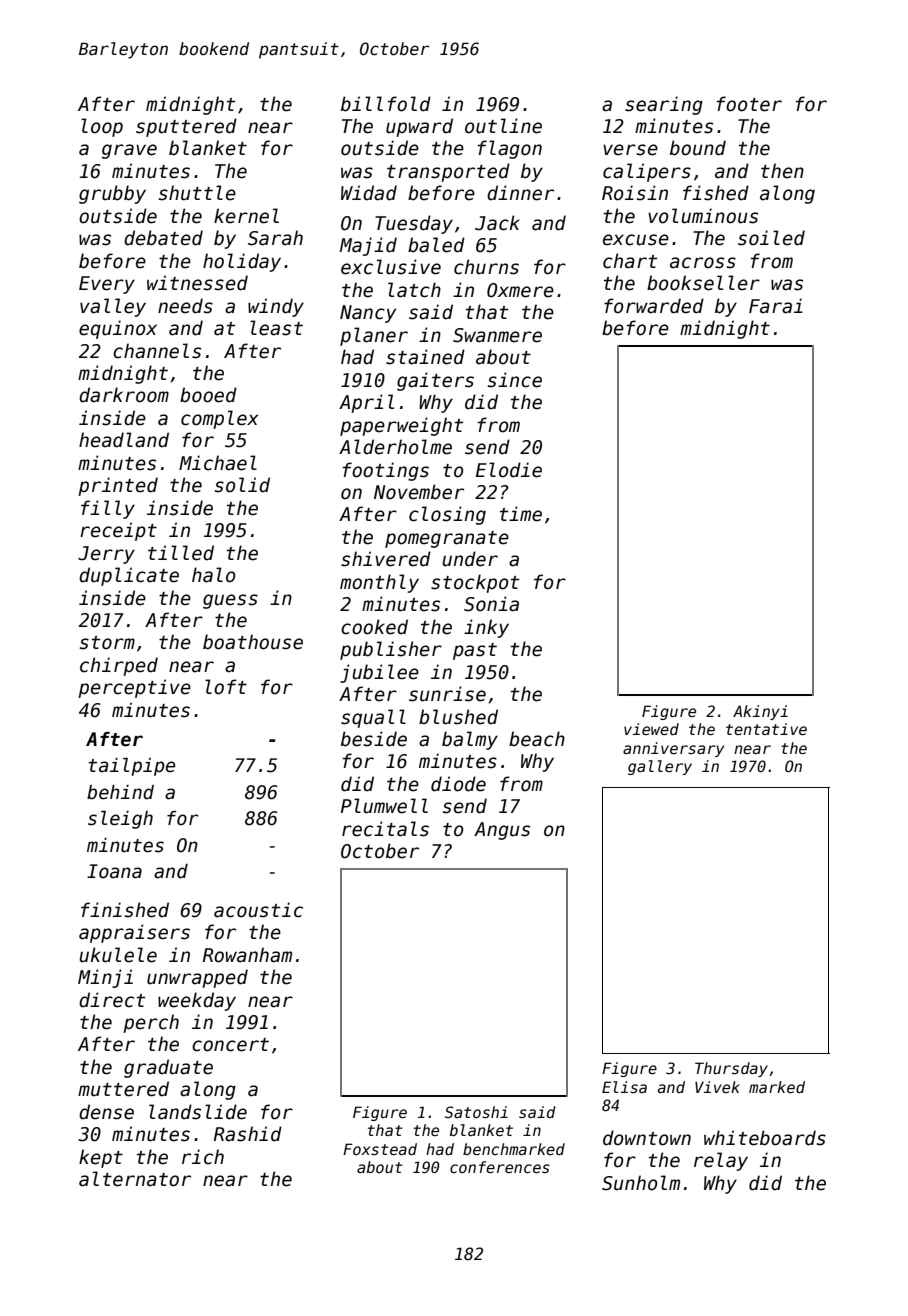 This screenshot has width=908, height=1316. What do you see at coordinates (101, 1158) in the screenshot?
I see `kept` at bounding box center [101, 1158].
